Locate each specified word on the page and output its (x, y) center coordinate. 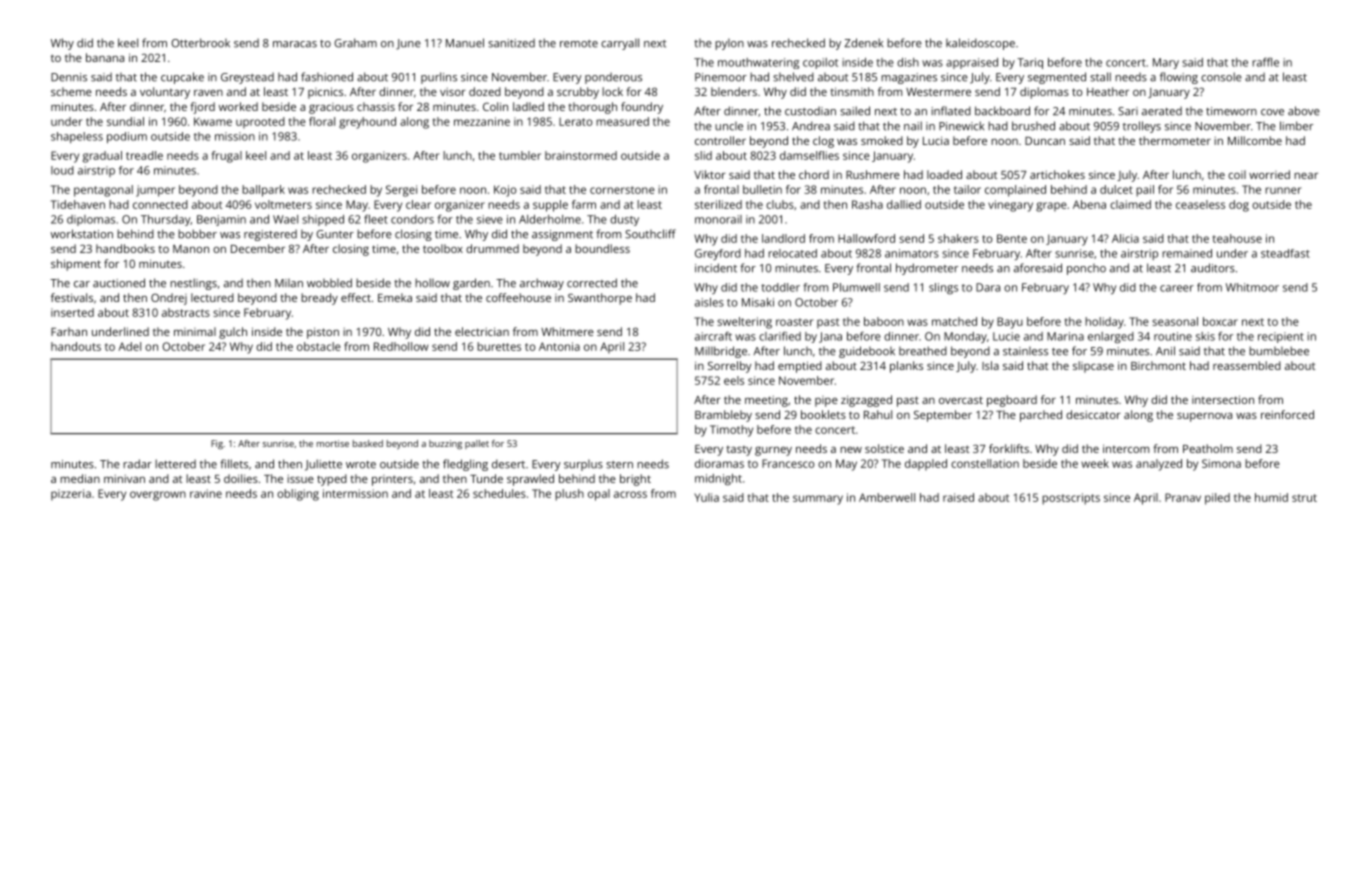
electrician (482, 331)
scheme (71, 91)
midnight (718, 479)
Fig (217, 444)
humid (1271, 497)
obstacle (319, 346)
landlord (783, 238)
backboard (1002, 111)
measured (622, 121)
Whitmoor (1252, 287)
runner (1283, 190)
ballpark (263, 191)
